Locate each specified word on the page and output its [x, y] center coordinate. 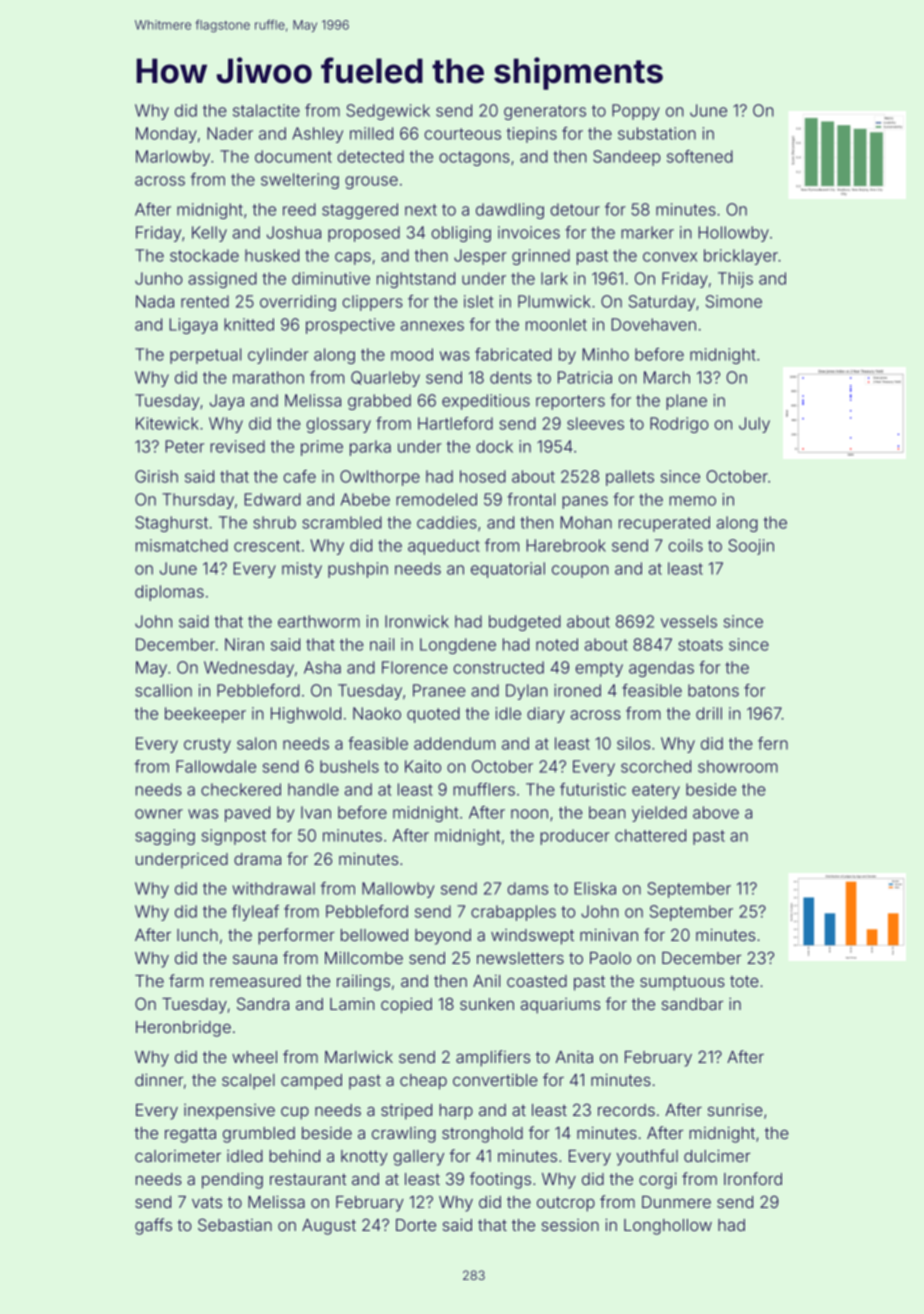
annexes [432, 326]
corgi [658, 1180]
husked [272, 255]
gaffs [153, 1226]
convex [670, 257]
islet [478, 301]
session [570, 1225]
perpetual [205, 356]
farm [186, 980]
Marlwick [359, 1056]
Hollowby [733, 234]
